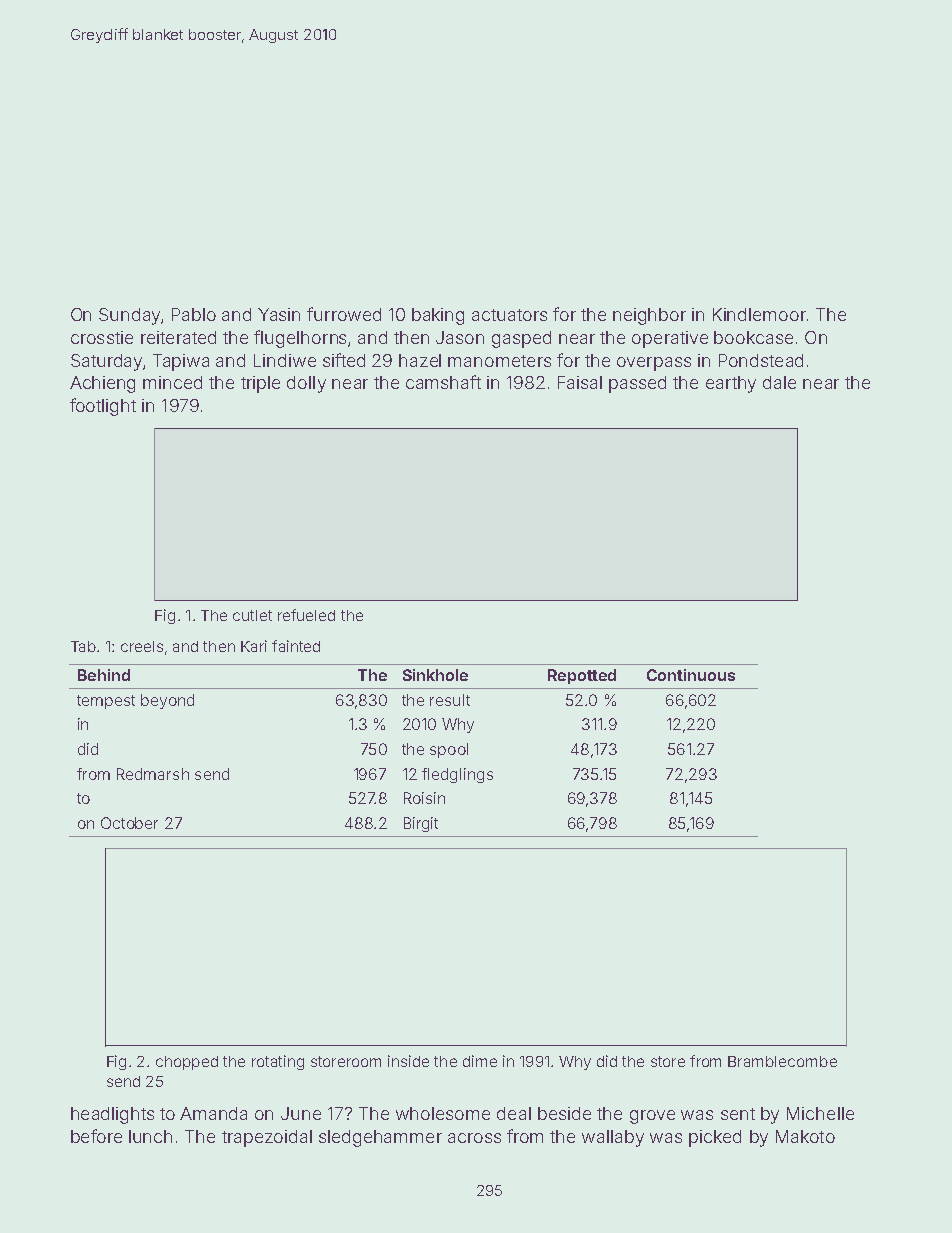 The width and height of the screenshot is (952, 1233). Describe the element at coordinates (613, 1138) in the screenshot. I see `wallaby` at that location.
